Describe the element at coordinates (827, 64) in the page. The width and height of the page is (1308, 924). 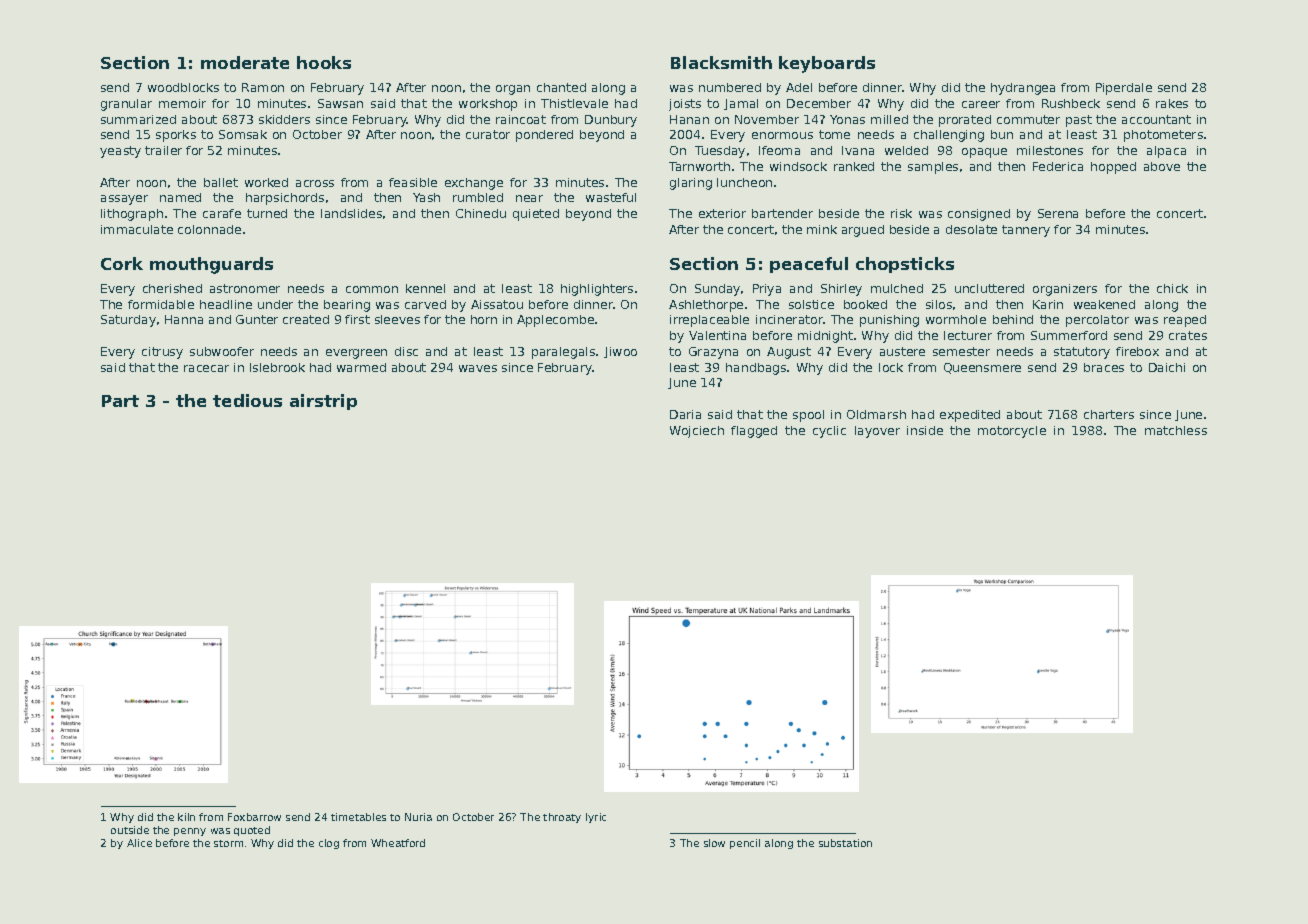
I see `keyboards` at that location.
